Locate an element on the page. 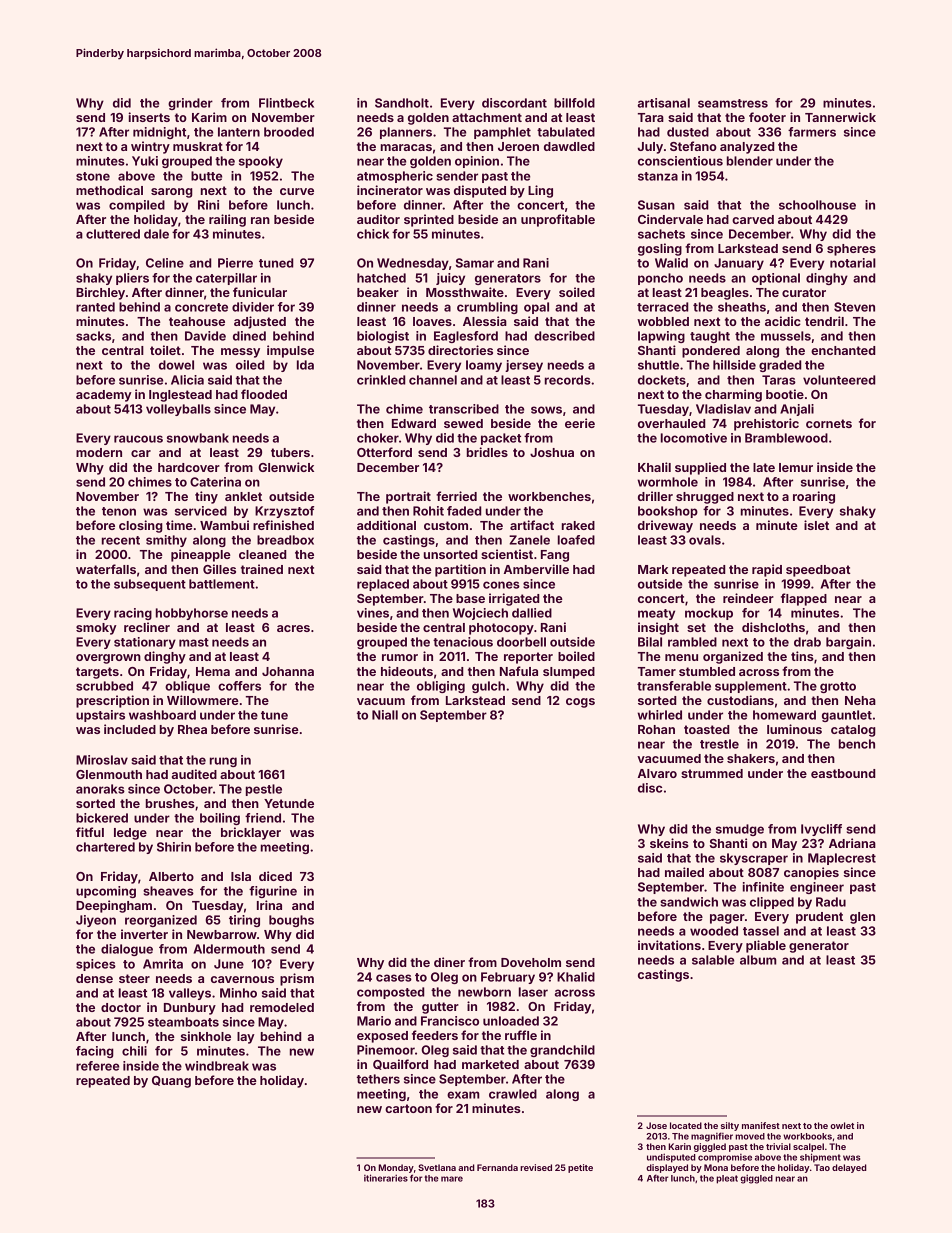 The image size is (952, 1233). Sandholt is located at coordinates (402, 103).
